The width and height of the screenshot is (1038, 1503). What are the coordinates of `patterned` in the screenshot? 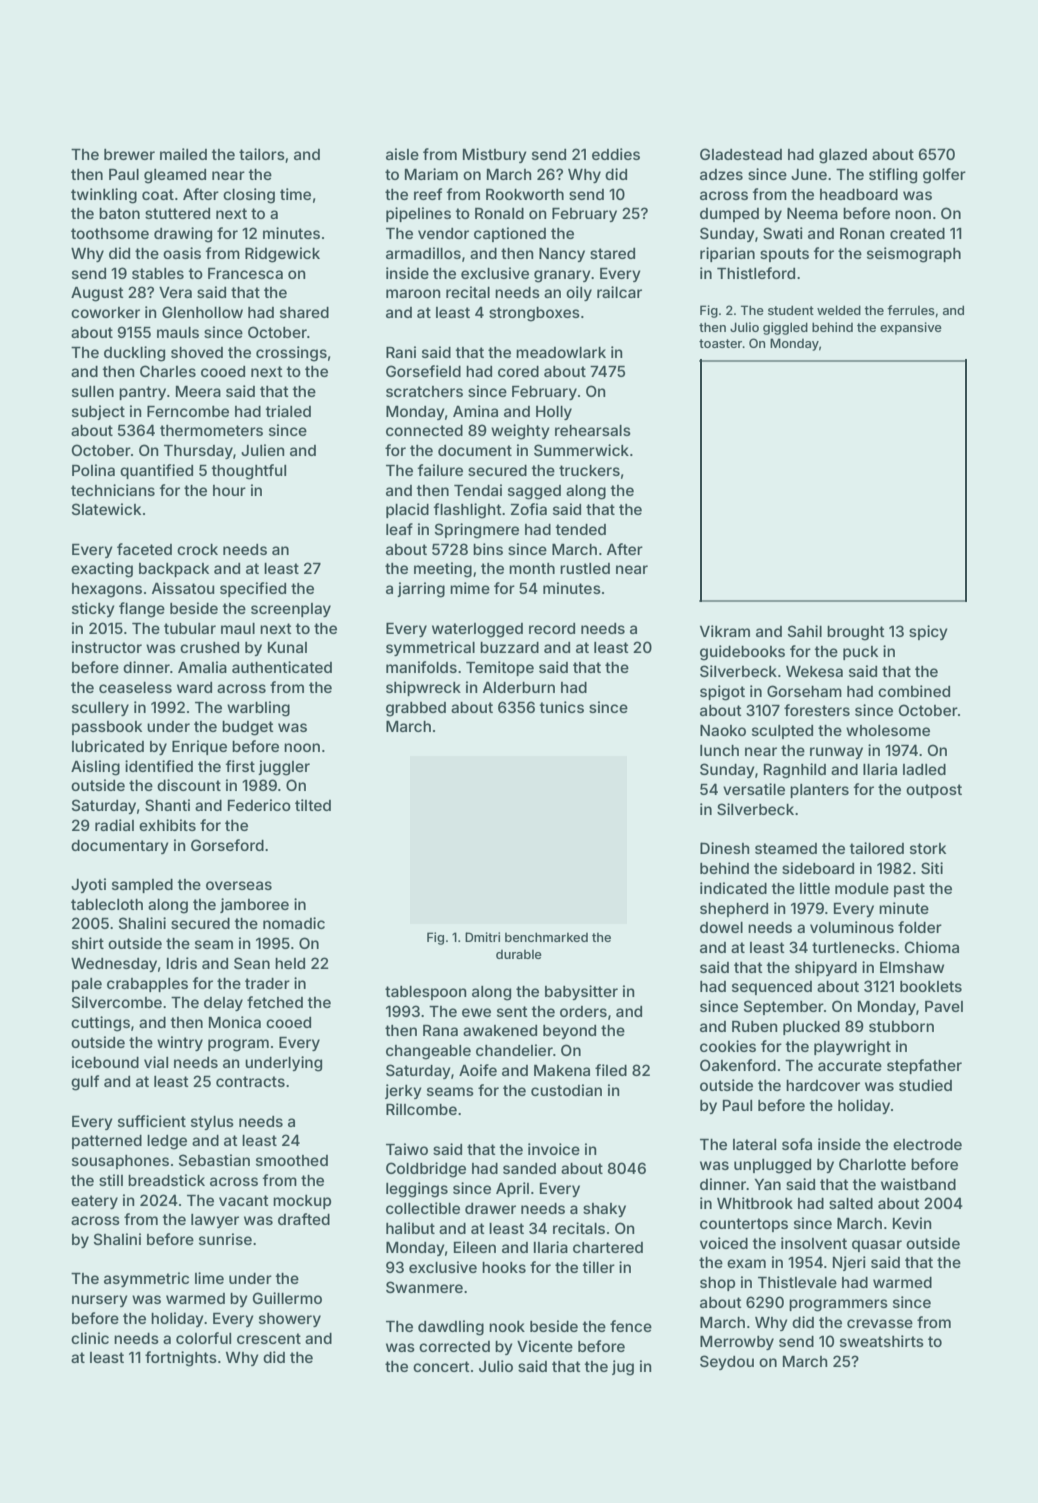 It's located at (107, 1142).
